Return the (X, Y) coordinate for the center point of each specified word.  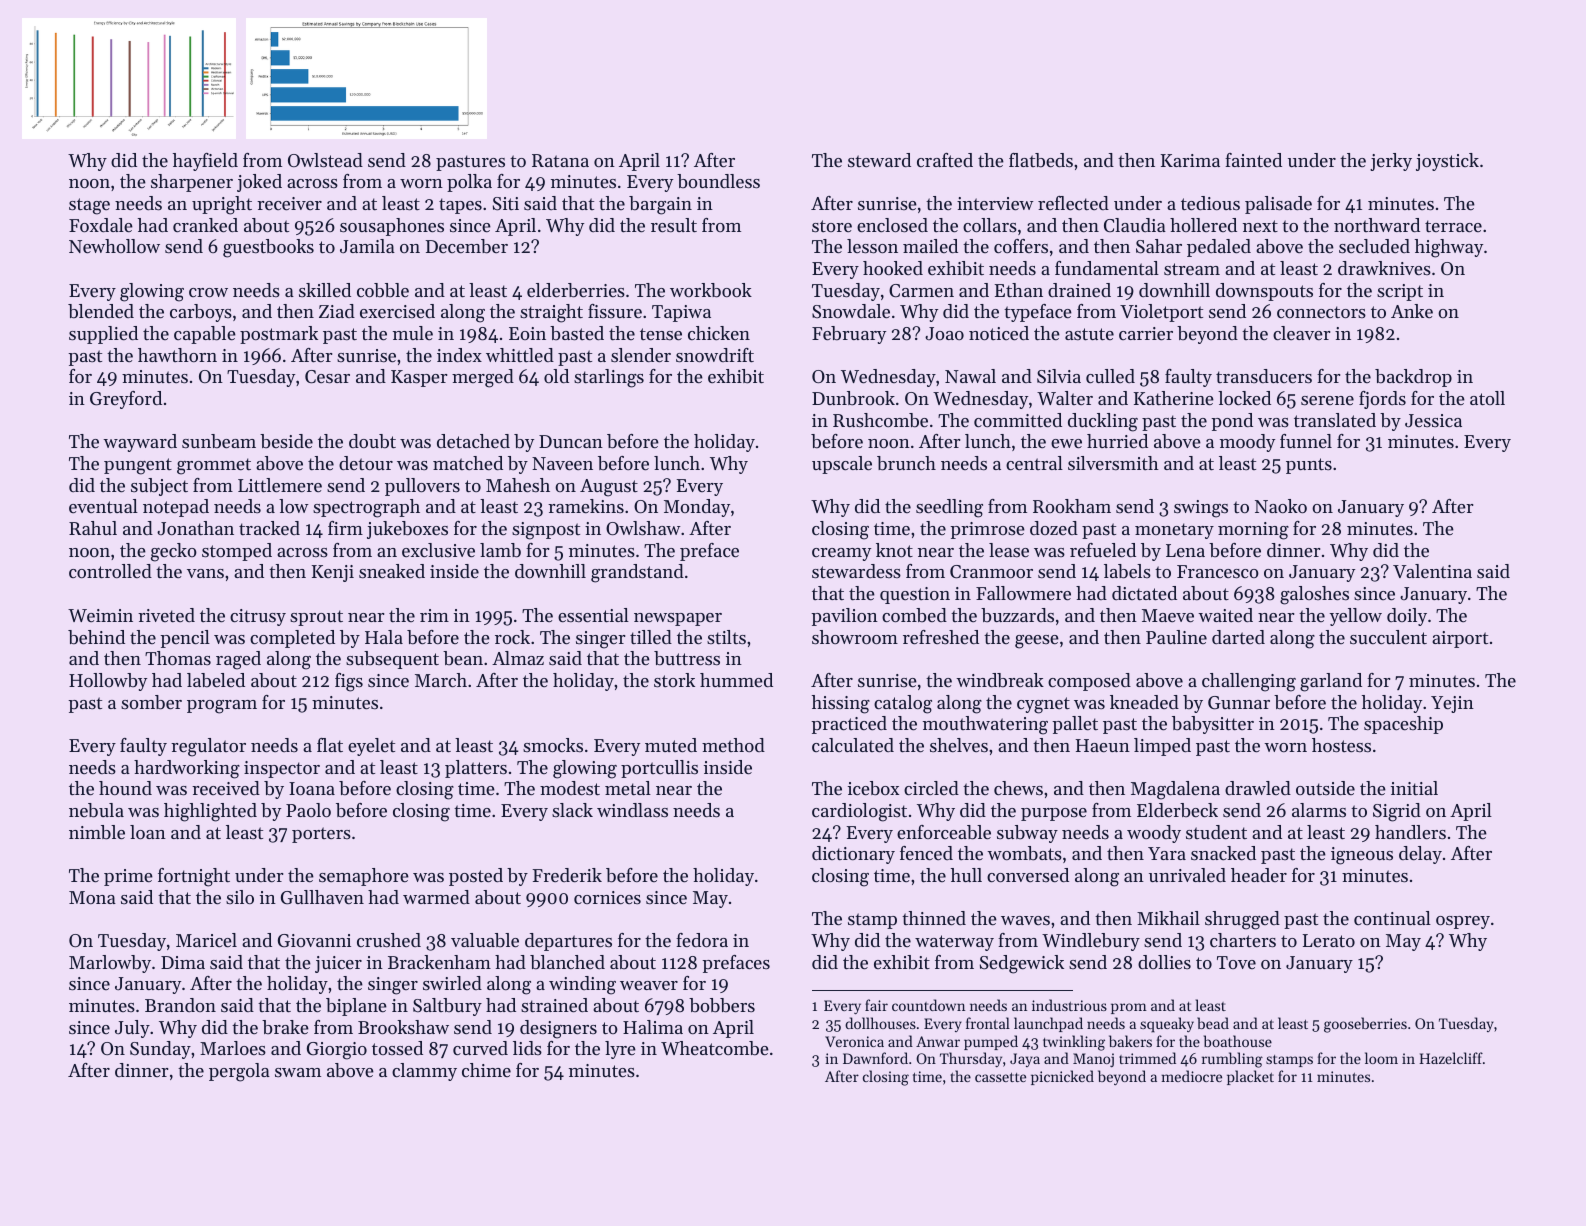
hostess (1341, 745)
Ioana (312, 788)
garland (1331, 682)
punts (1309, 466)
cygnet (1043, 705)
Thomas (178, 658)
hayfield (205, 162)
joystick (1447, 162)
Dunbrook (853, 398)
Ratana (560, 160)
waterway (954, 943)
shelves (959, 745)
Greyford (126, 400)
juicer (338, 964)
